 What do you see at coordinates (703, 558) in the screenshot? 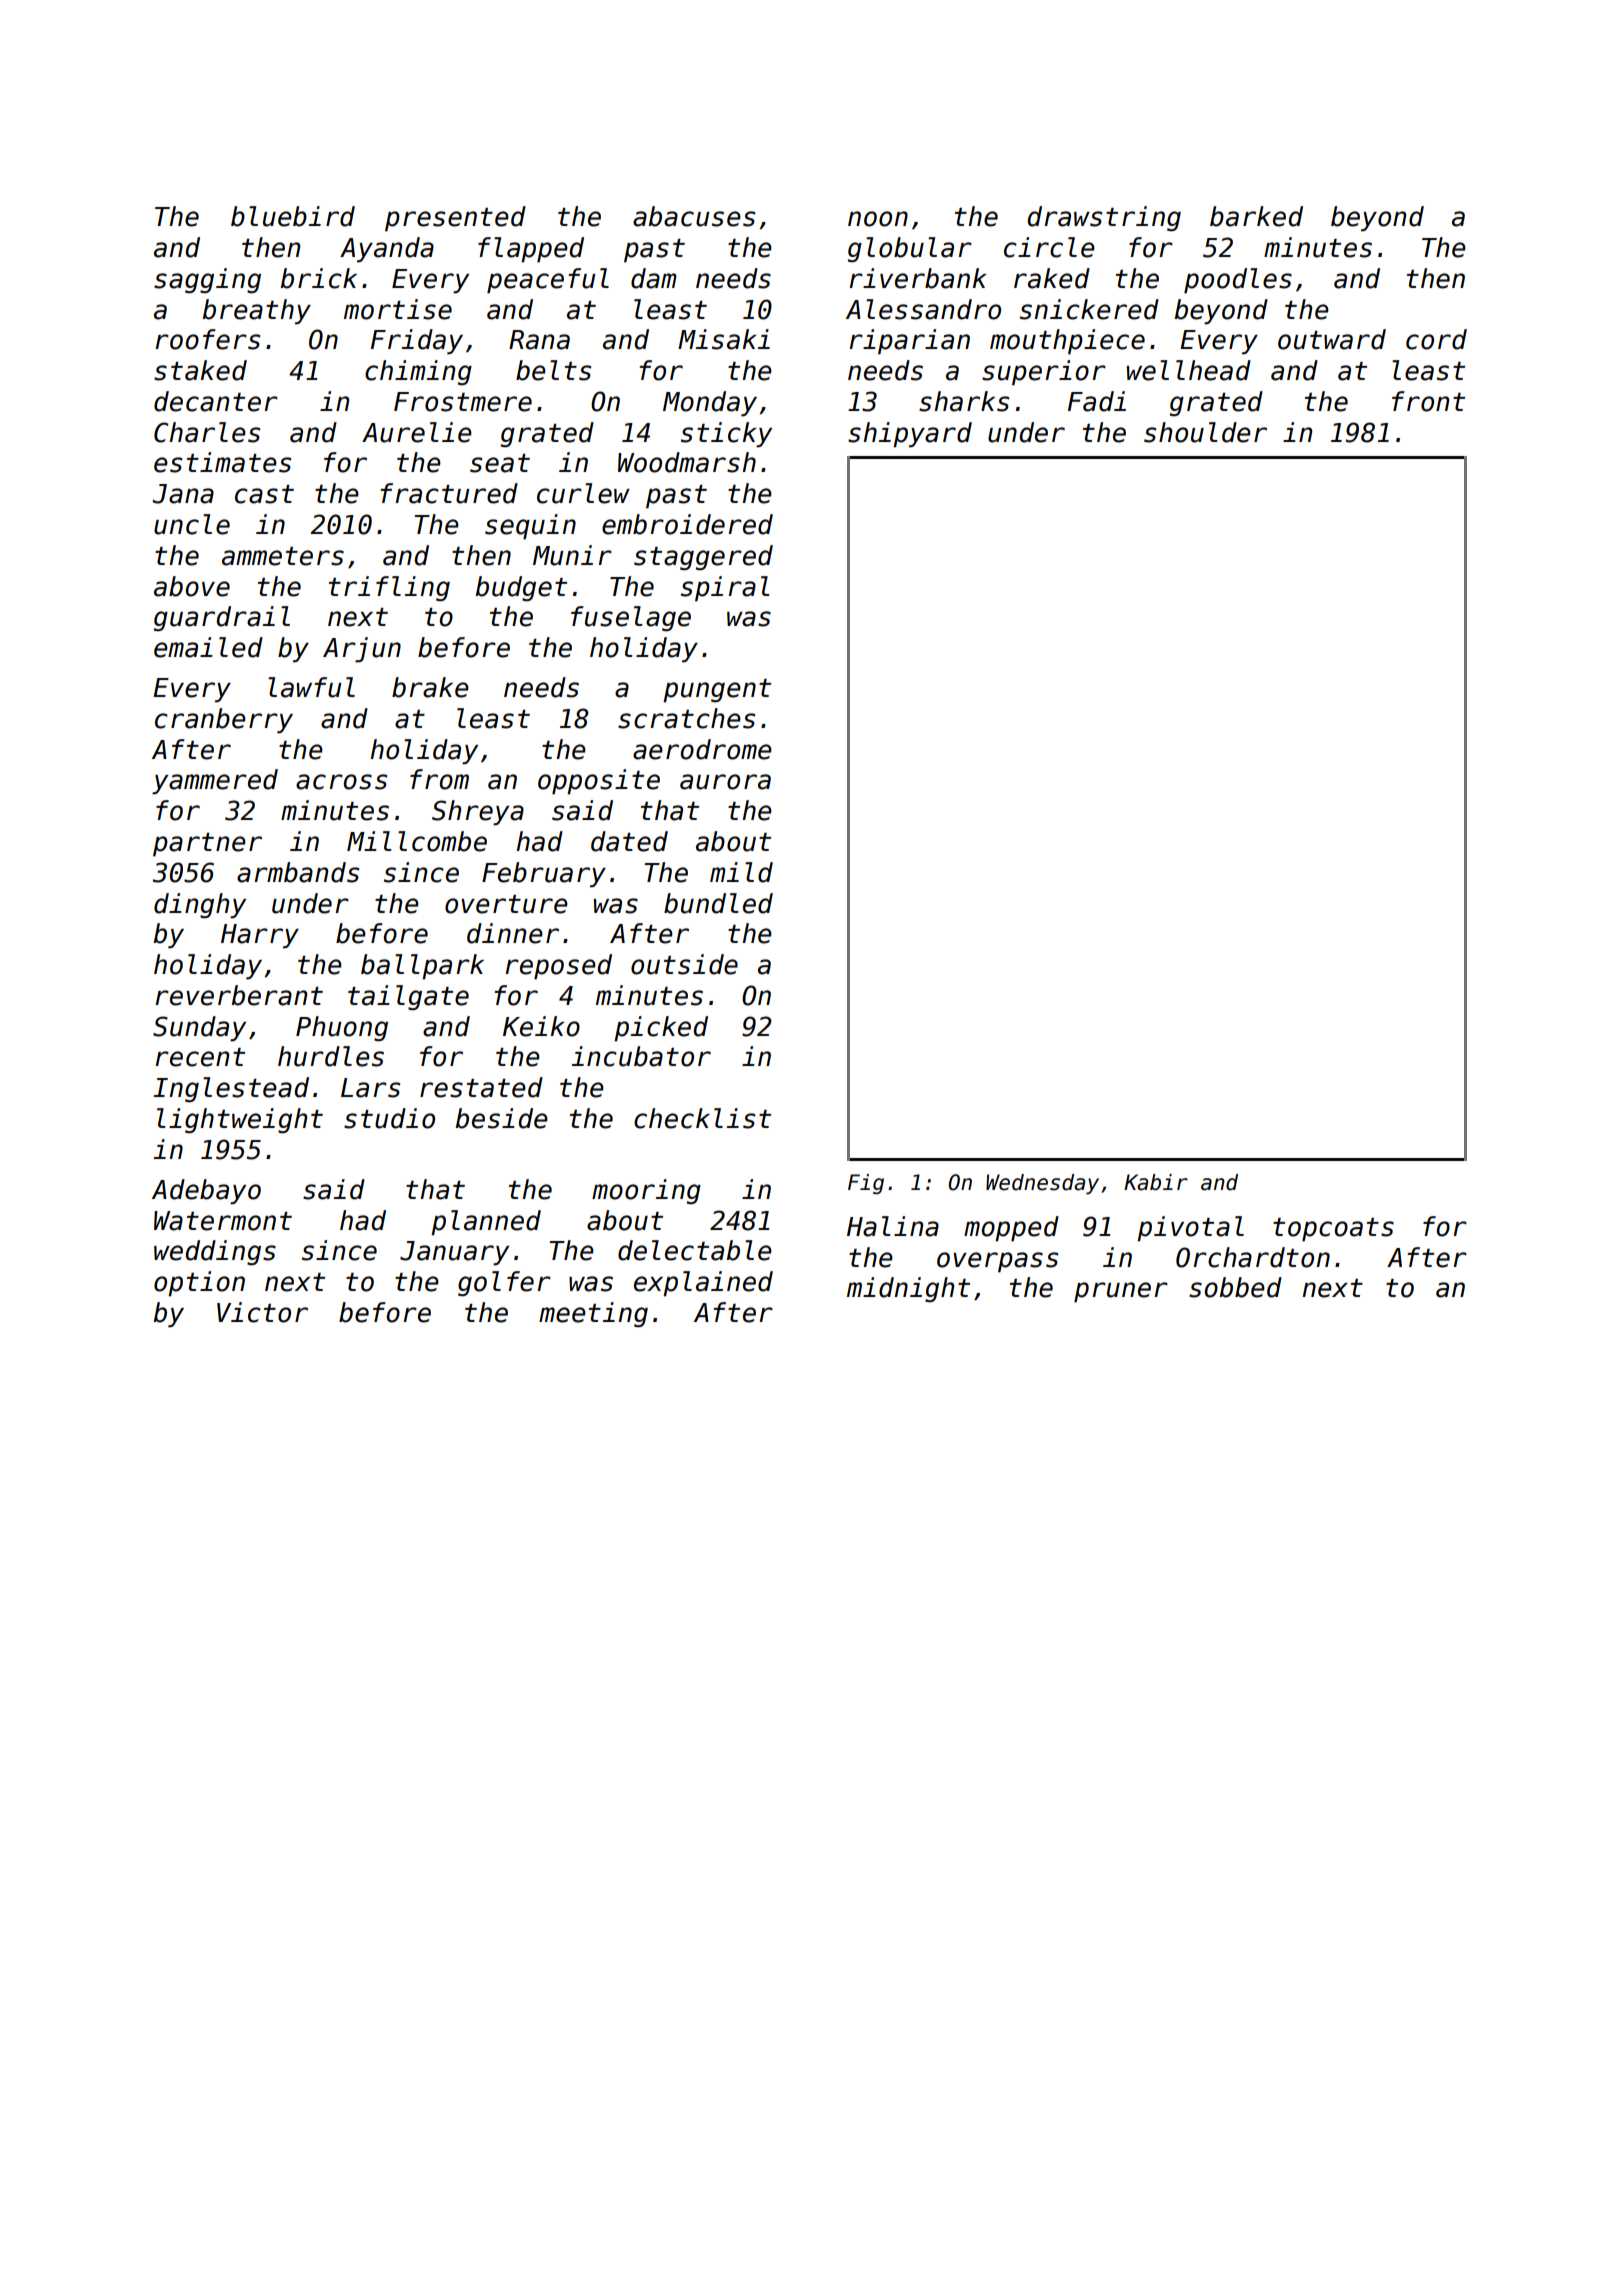
I see `staggered` at bounding box center [703, 558].
